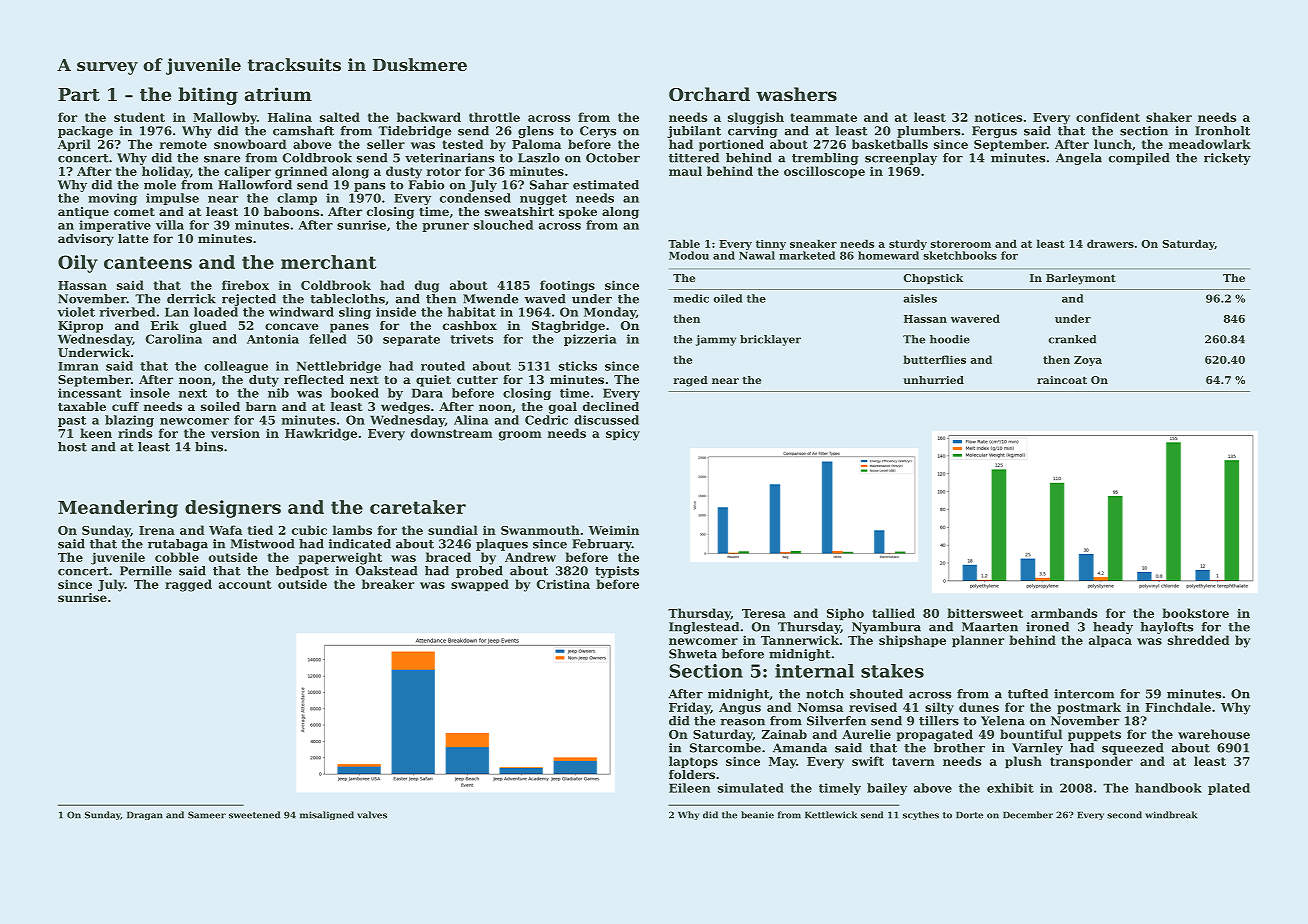 Image resolution: width=1308 pixels, height=924 pixels. I want to click on tested, so click(463, 144).
